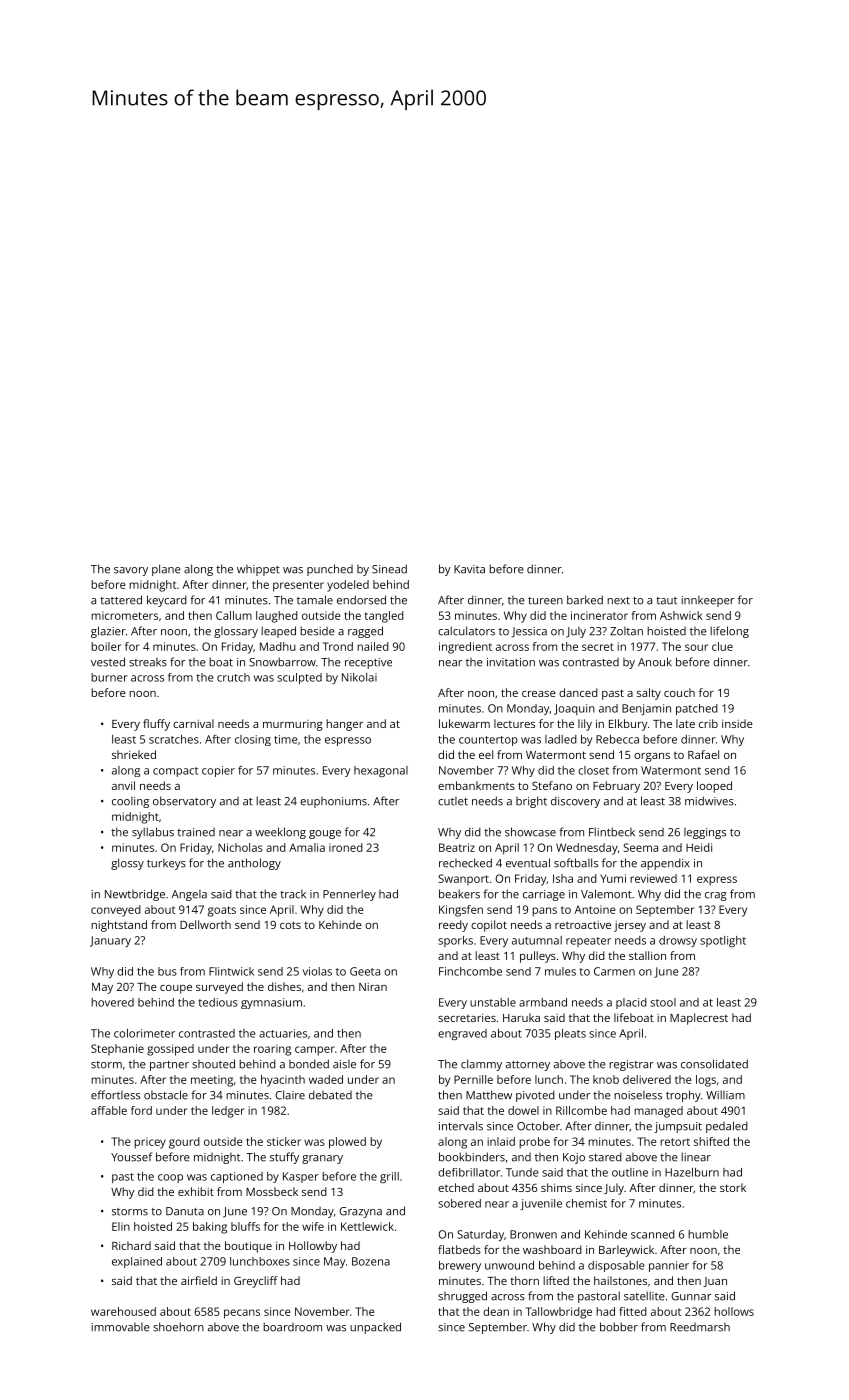  Describe the element at coordinates (131, 571) in the screenshot. I see `savory` at that location.
